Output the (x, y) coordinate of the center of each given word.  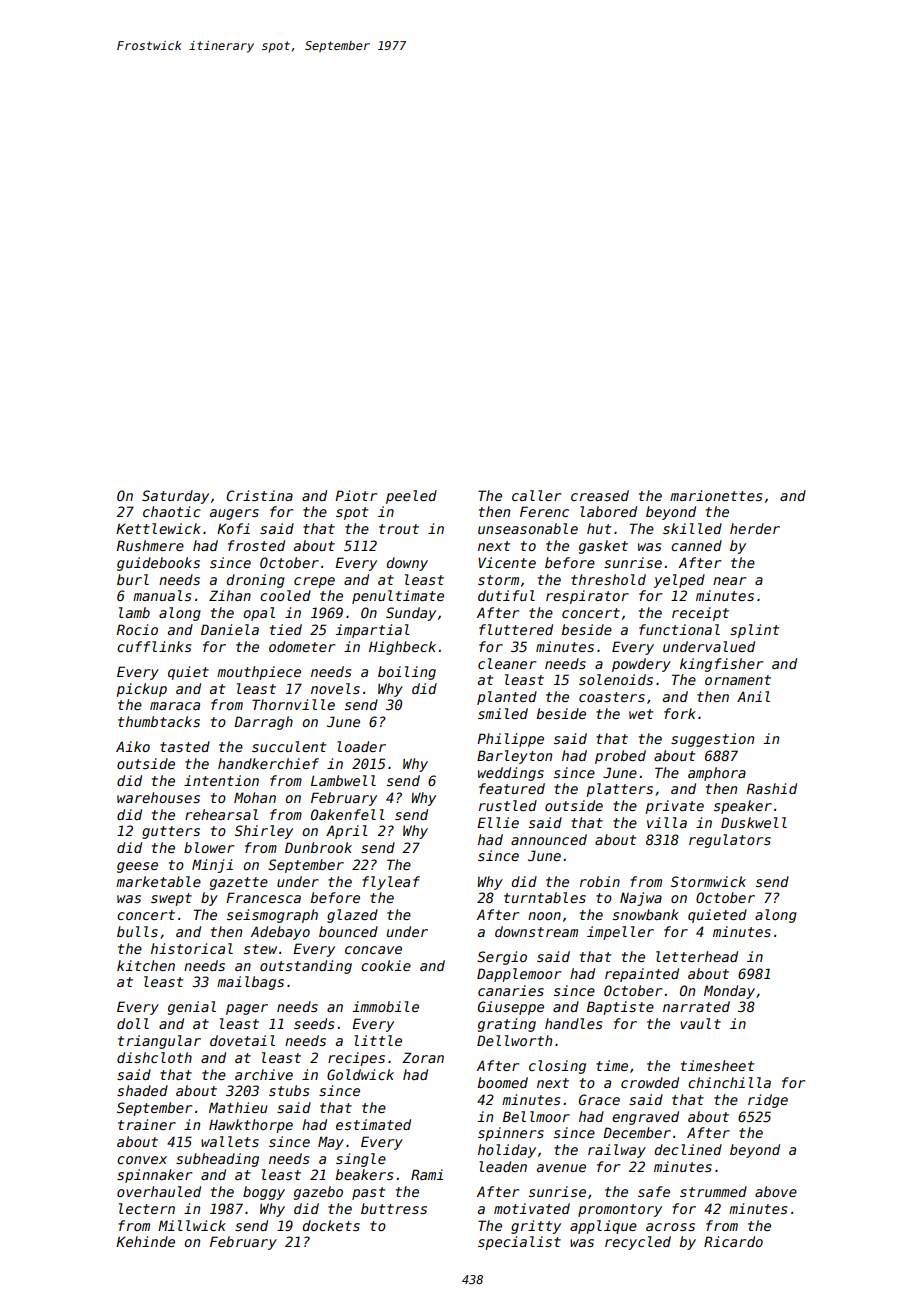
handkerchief (268, 763)
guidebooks (158, 564)
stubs (289, 1090)
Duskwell (754, 822)
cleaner (507, 663)
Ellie (498, 822)
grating (507, 1025)
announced (549, 839)
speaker (743, 807)
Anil (753, 696)
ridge (768, 1101)
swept (171, 899)
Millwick (192, 1225)
